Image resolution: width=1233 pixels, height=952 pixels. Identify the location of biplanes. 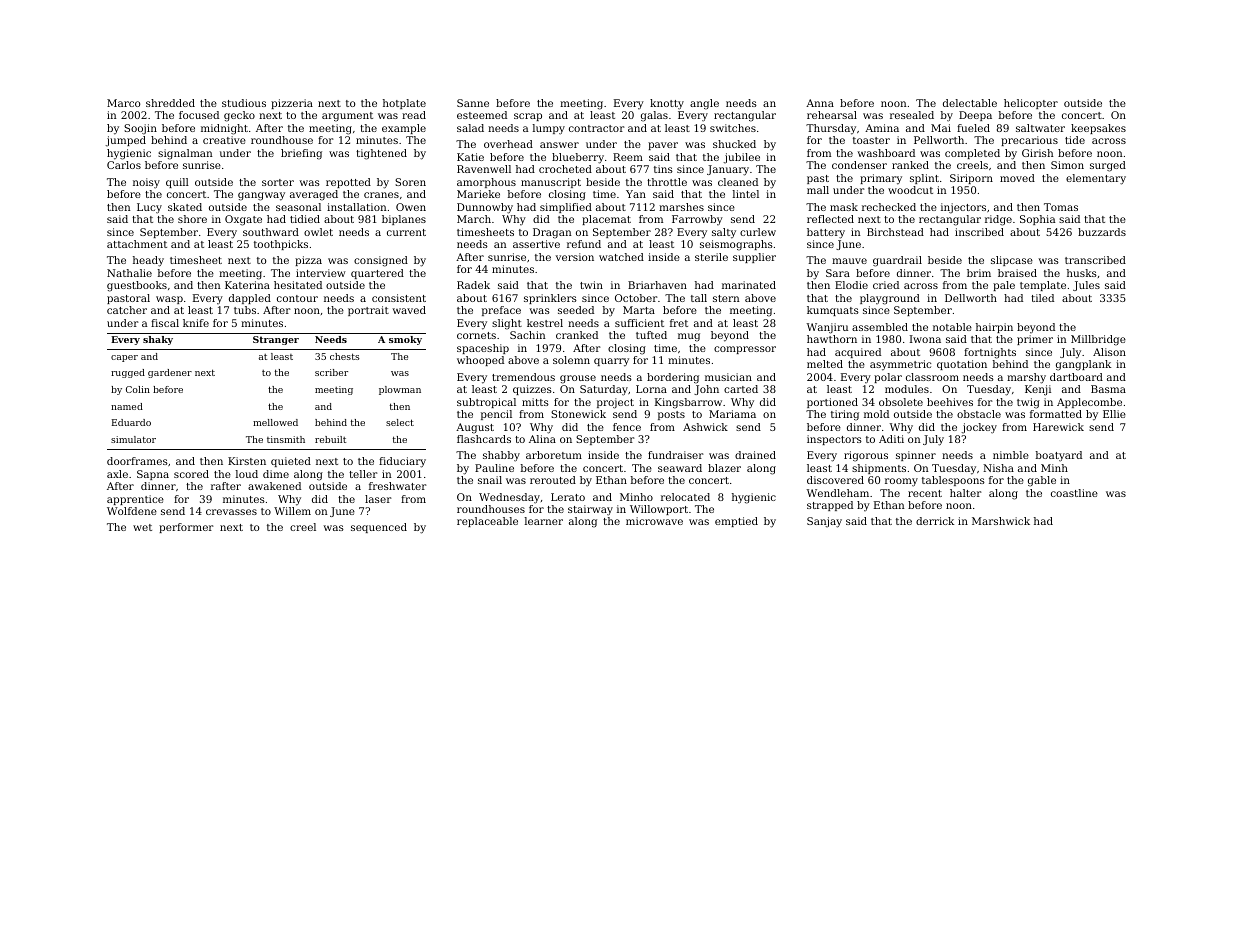
(404, 220).
